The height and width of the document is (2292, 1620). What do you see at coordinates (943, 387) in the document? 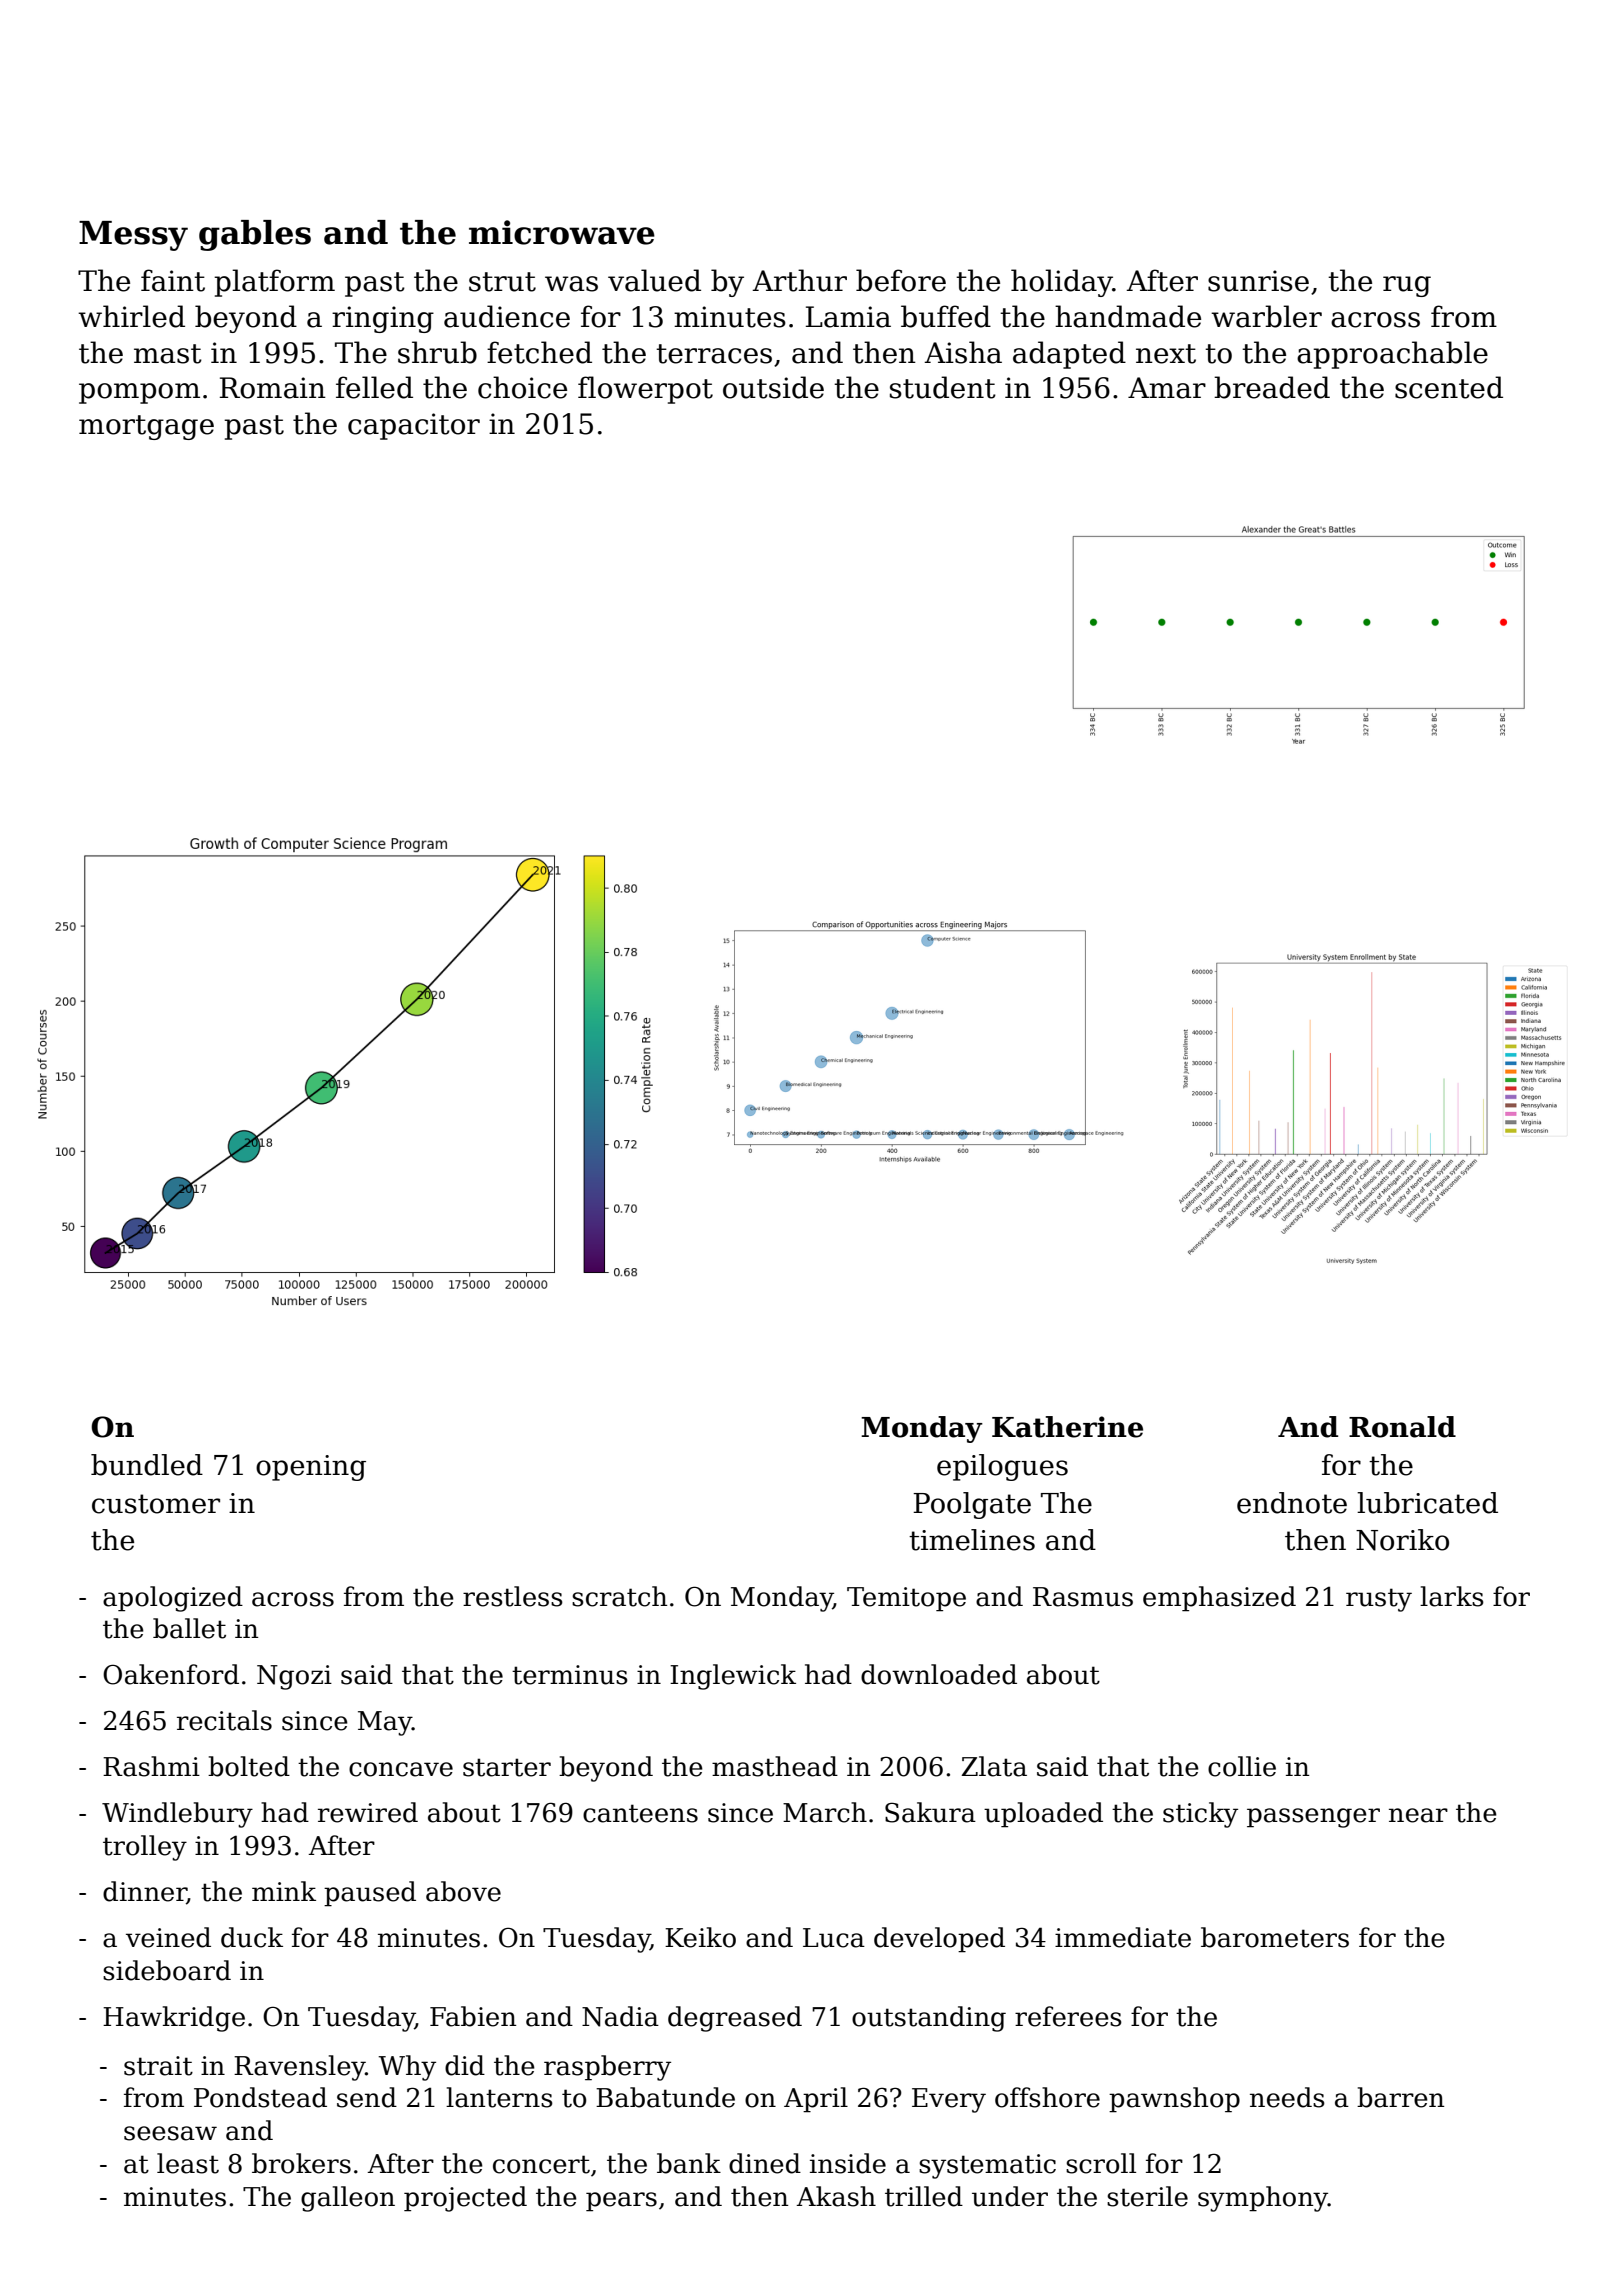
I see `student` at bounding box center [943, 387].
